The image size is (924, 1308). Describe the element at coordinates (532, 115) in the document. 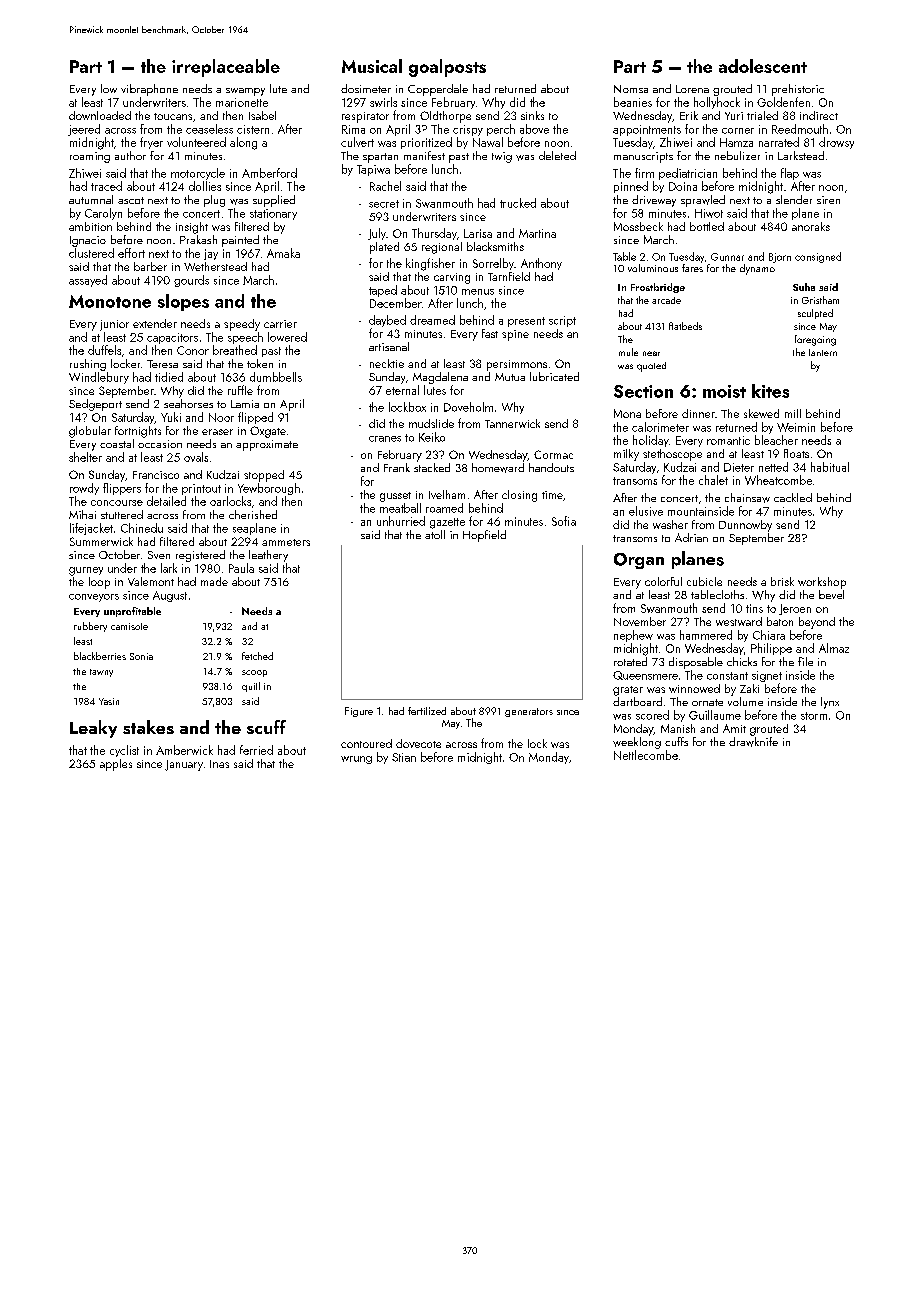

I see `sinks` at that location.
